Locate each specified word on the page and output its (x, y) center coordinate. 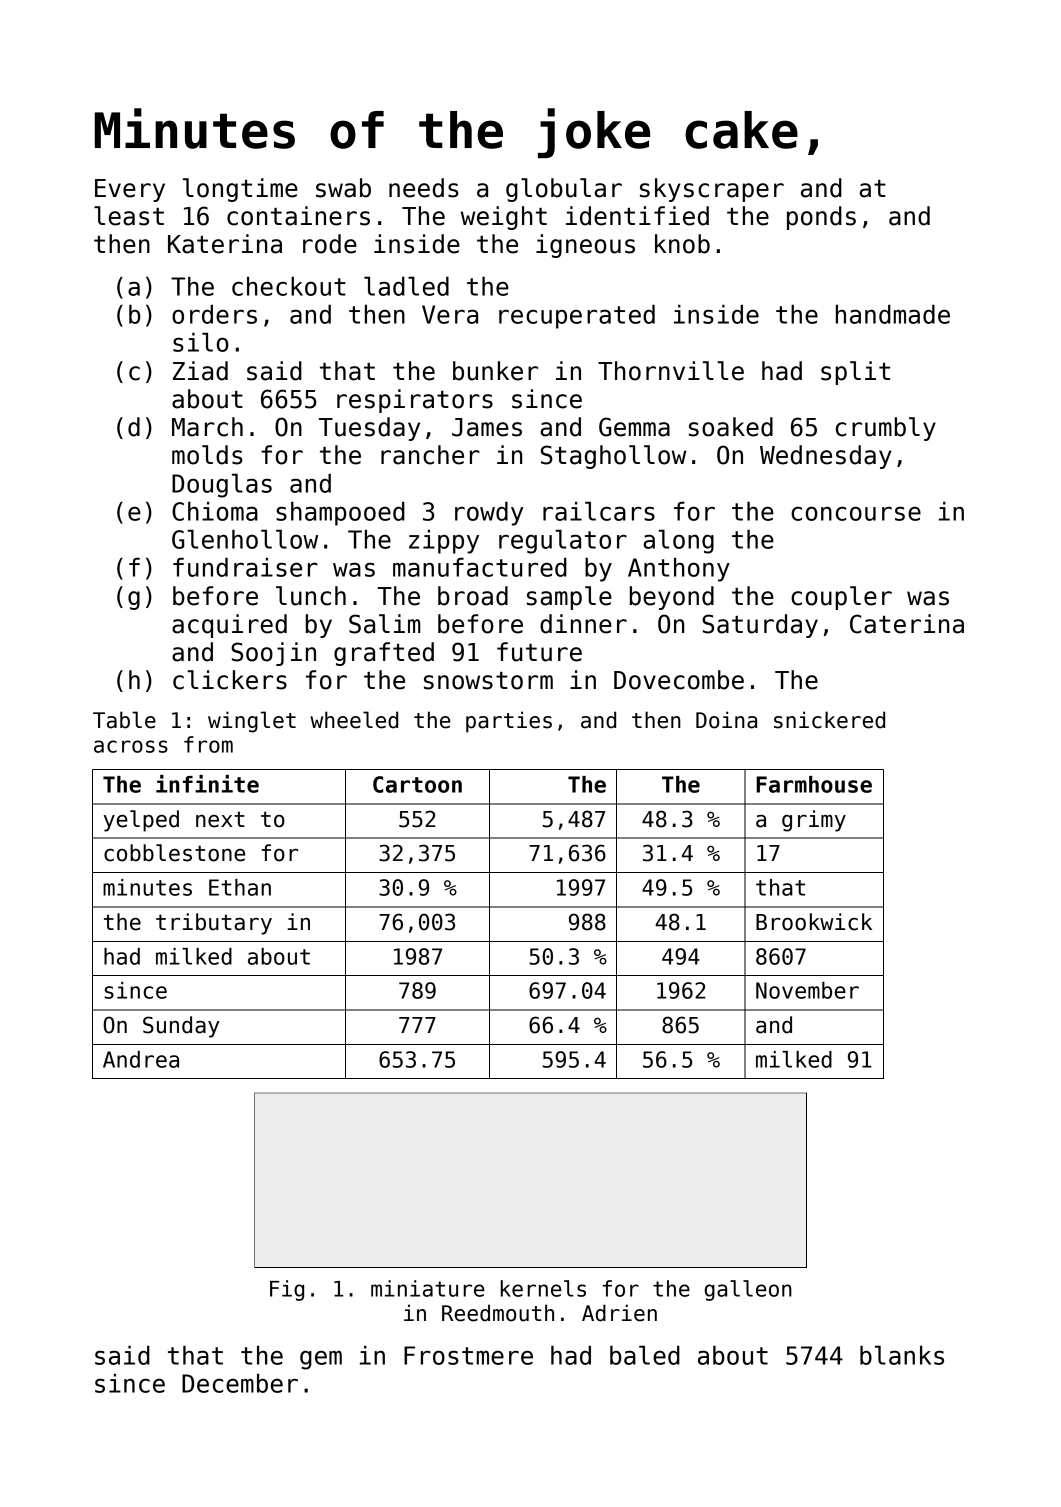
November (807, 990)
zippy (444, 542)
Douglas (222, 486)
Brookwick (814, 922)
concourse (856, 513)
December (240, 1383)
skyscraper (712, 190)
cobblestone (174, 853)
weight (504, 218)
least (129, 216)
